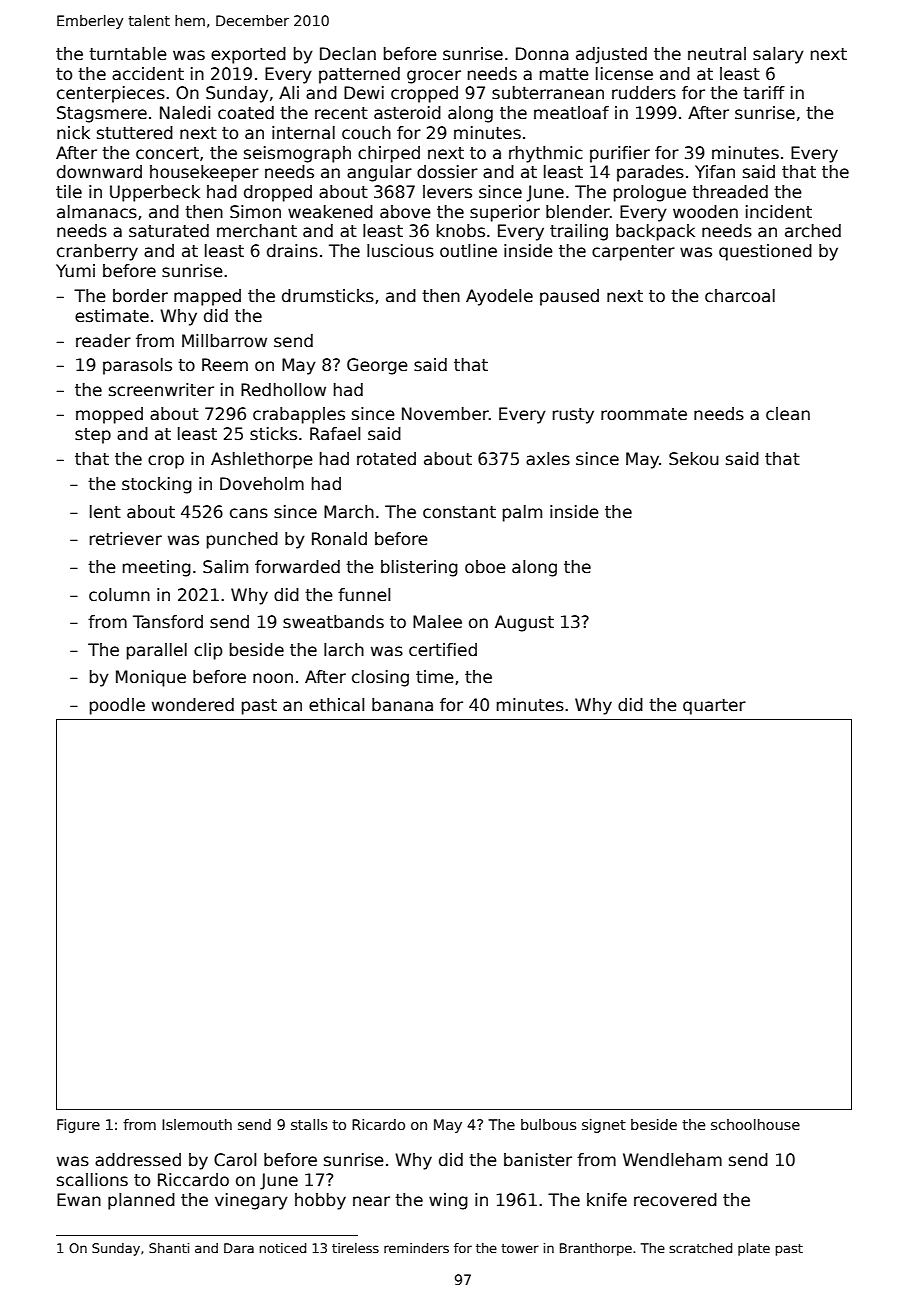  I want to click on angular, so click(379, 173).
